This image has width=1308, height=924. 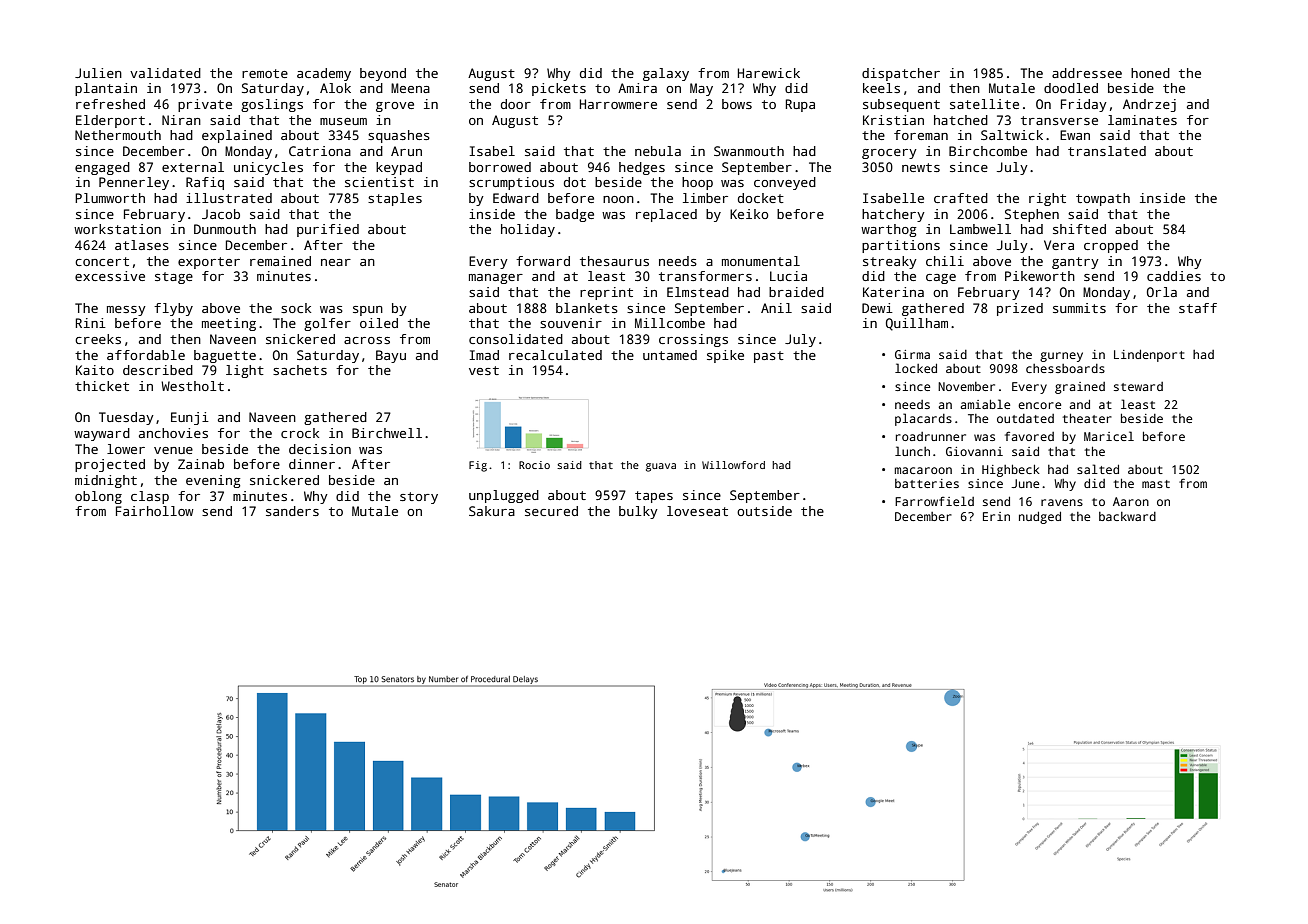 I want to click on macaroon, so click(x=923, y=470).
